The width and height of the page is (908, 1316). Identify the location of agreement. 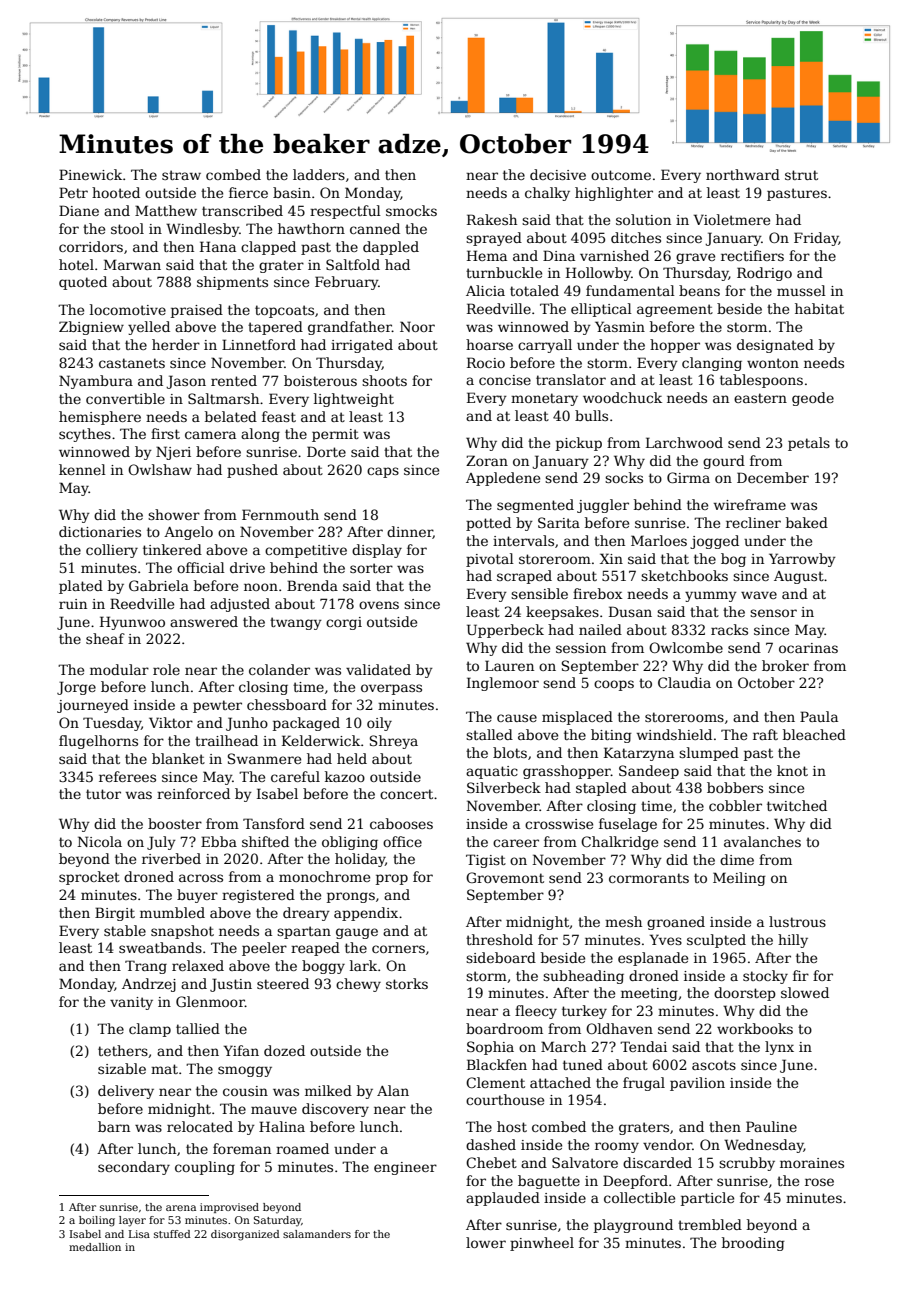
(675, 310).
